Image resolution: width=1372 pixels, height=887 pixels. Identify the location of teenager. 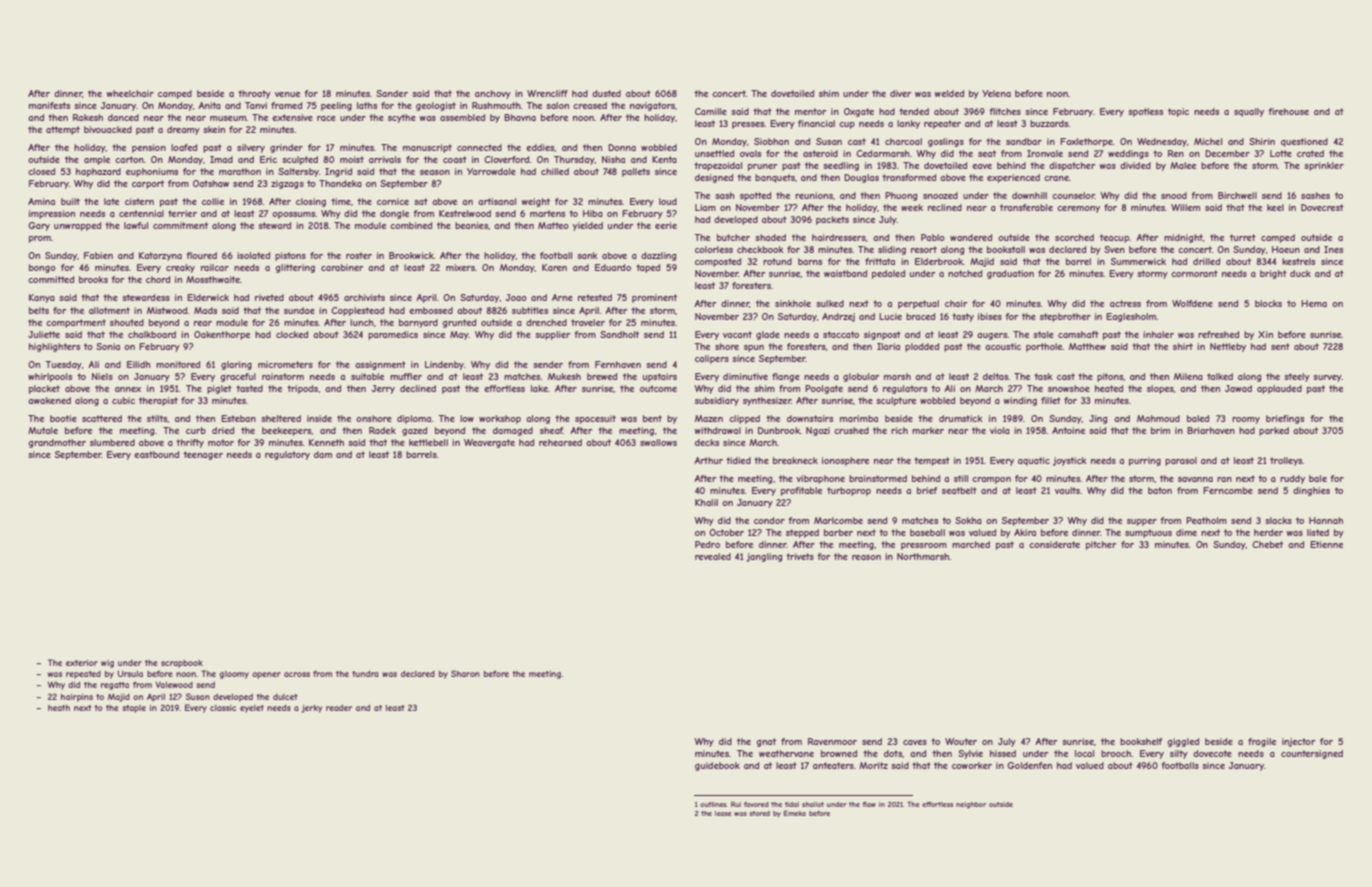
(203, 455).
